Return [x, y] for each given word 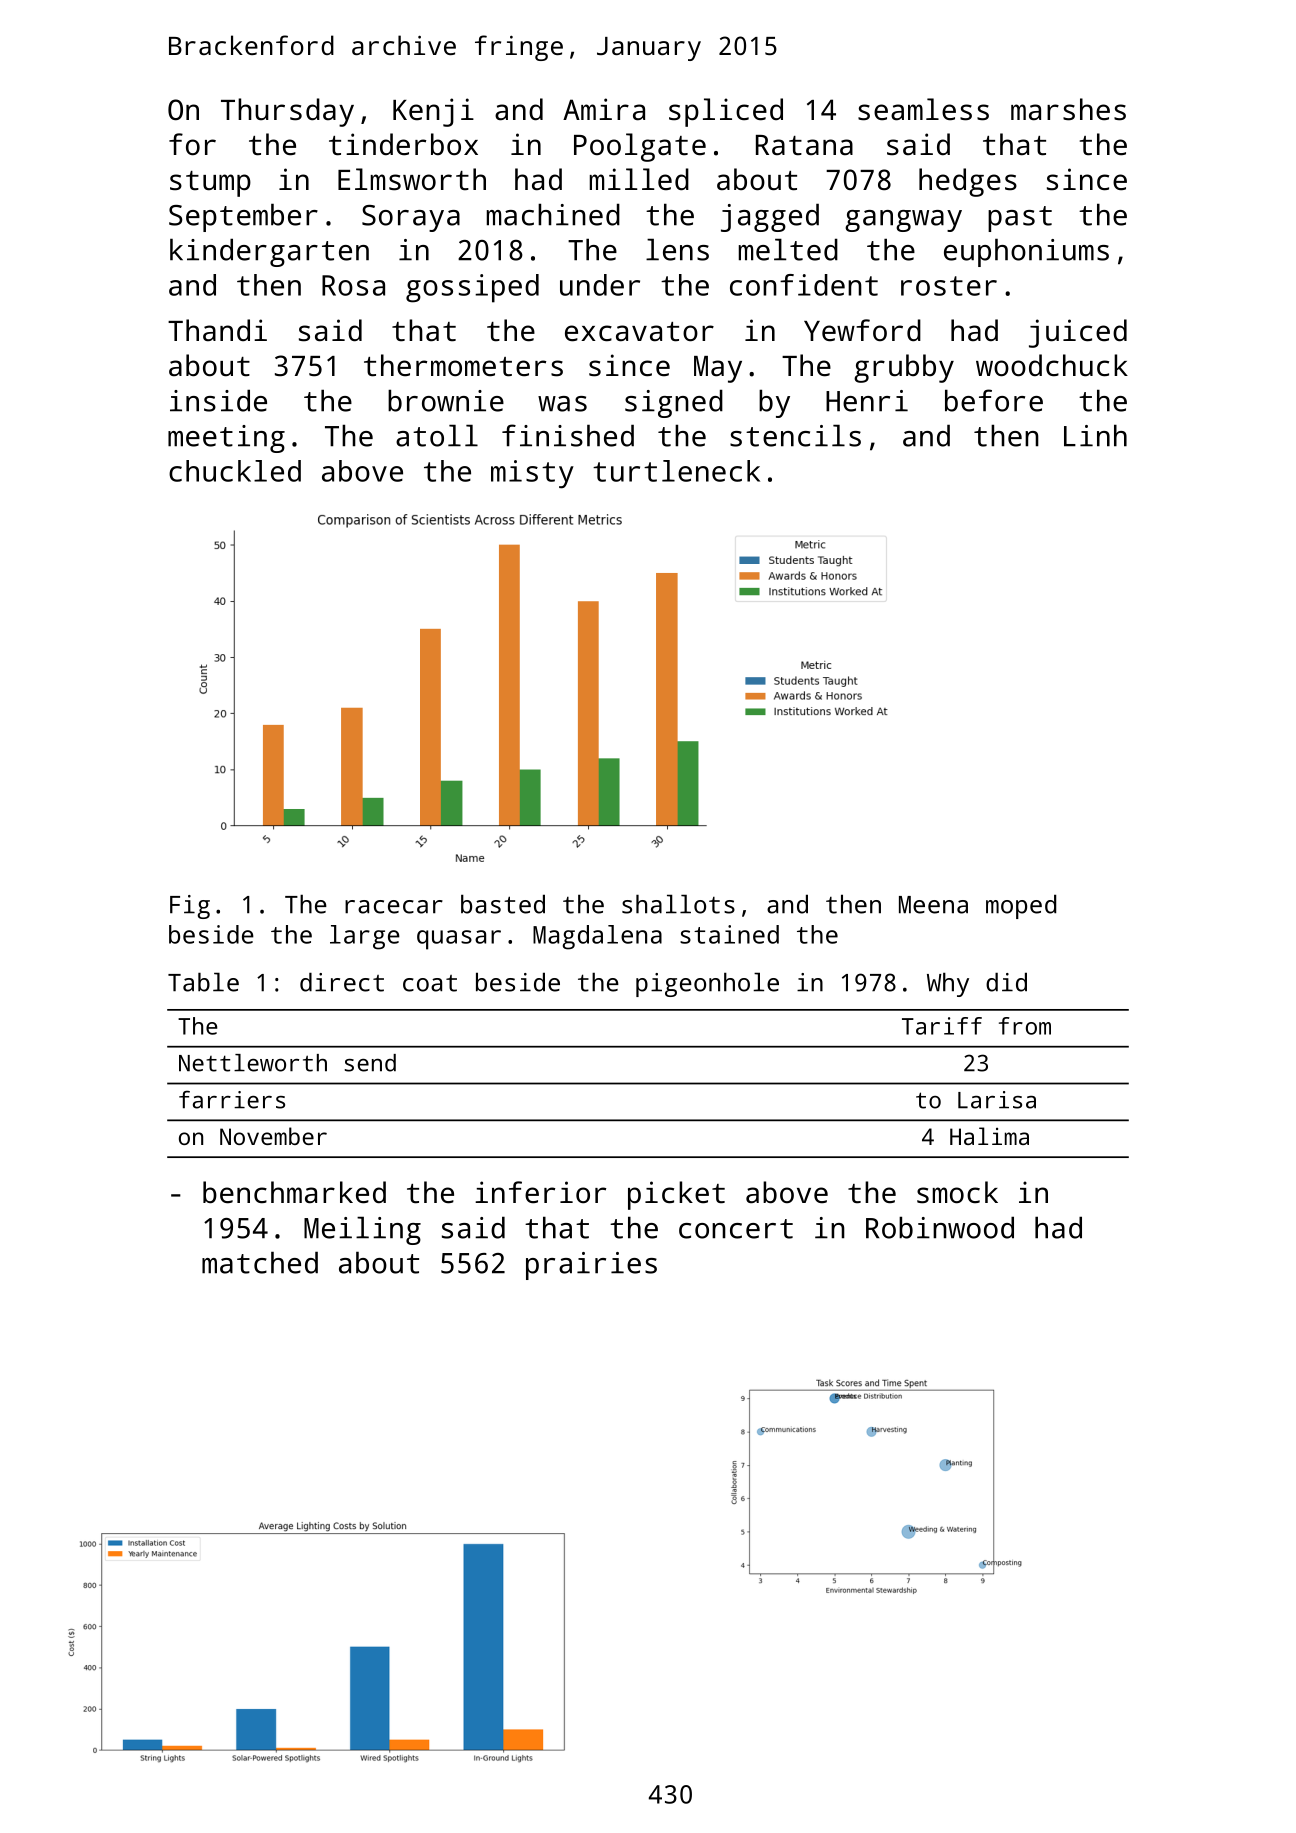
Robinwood [940, 1227]
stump [210, 184]
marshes [1068, 109]
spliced [726, 112]
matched [260, 1262]
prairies [591, 1266]
